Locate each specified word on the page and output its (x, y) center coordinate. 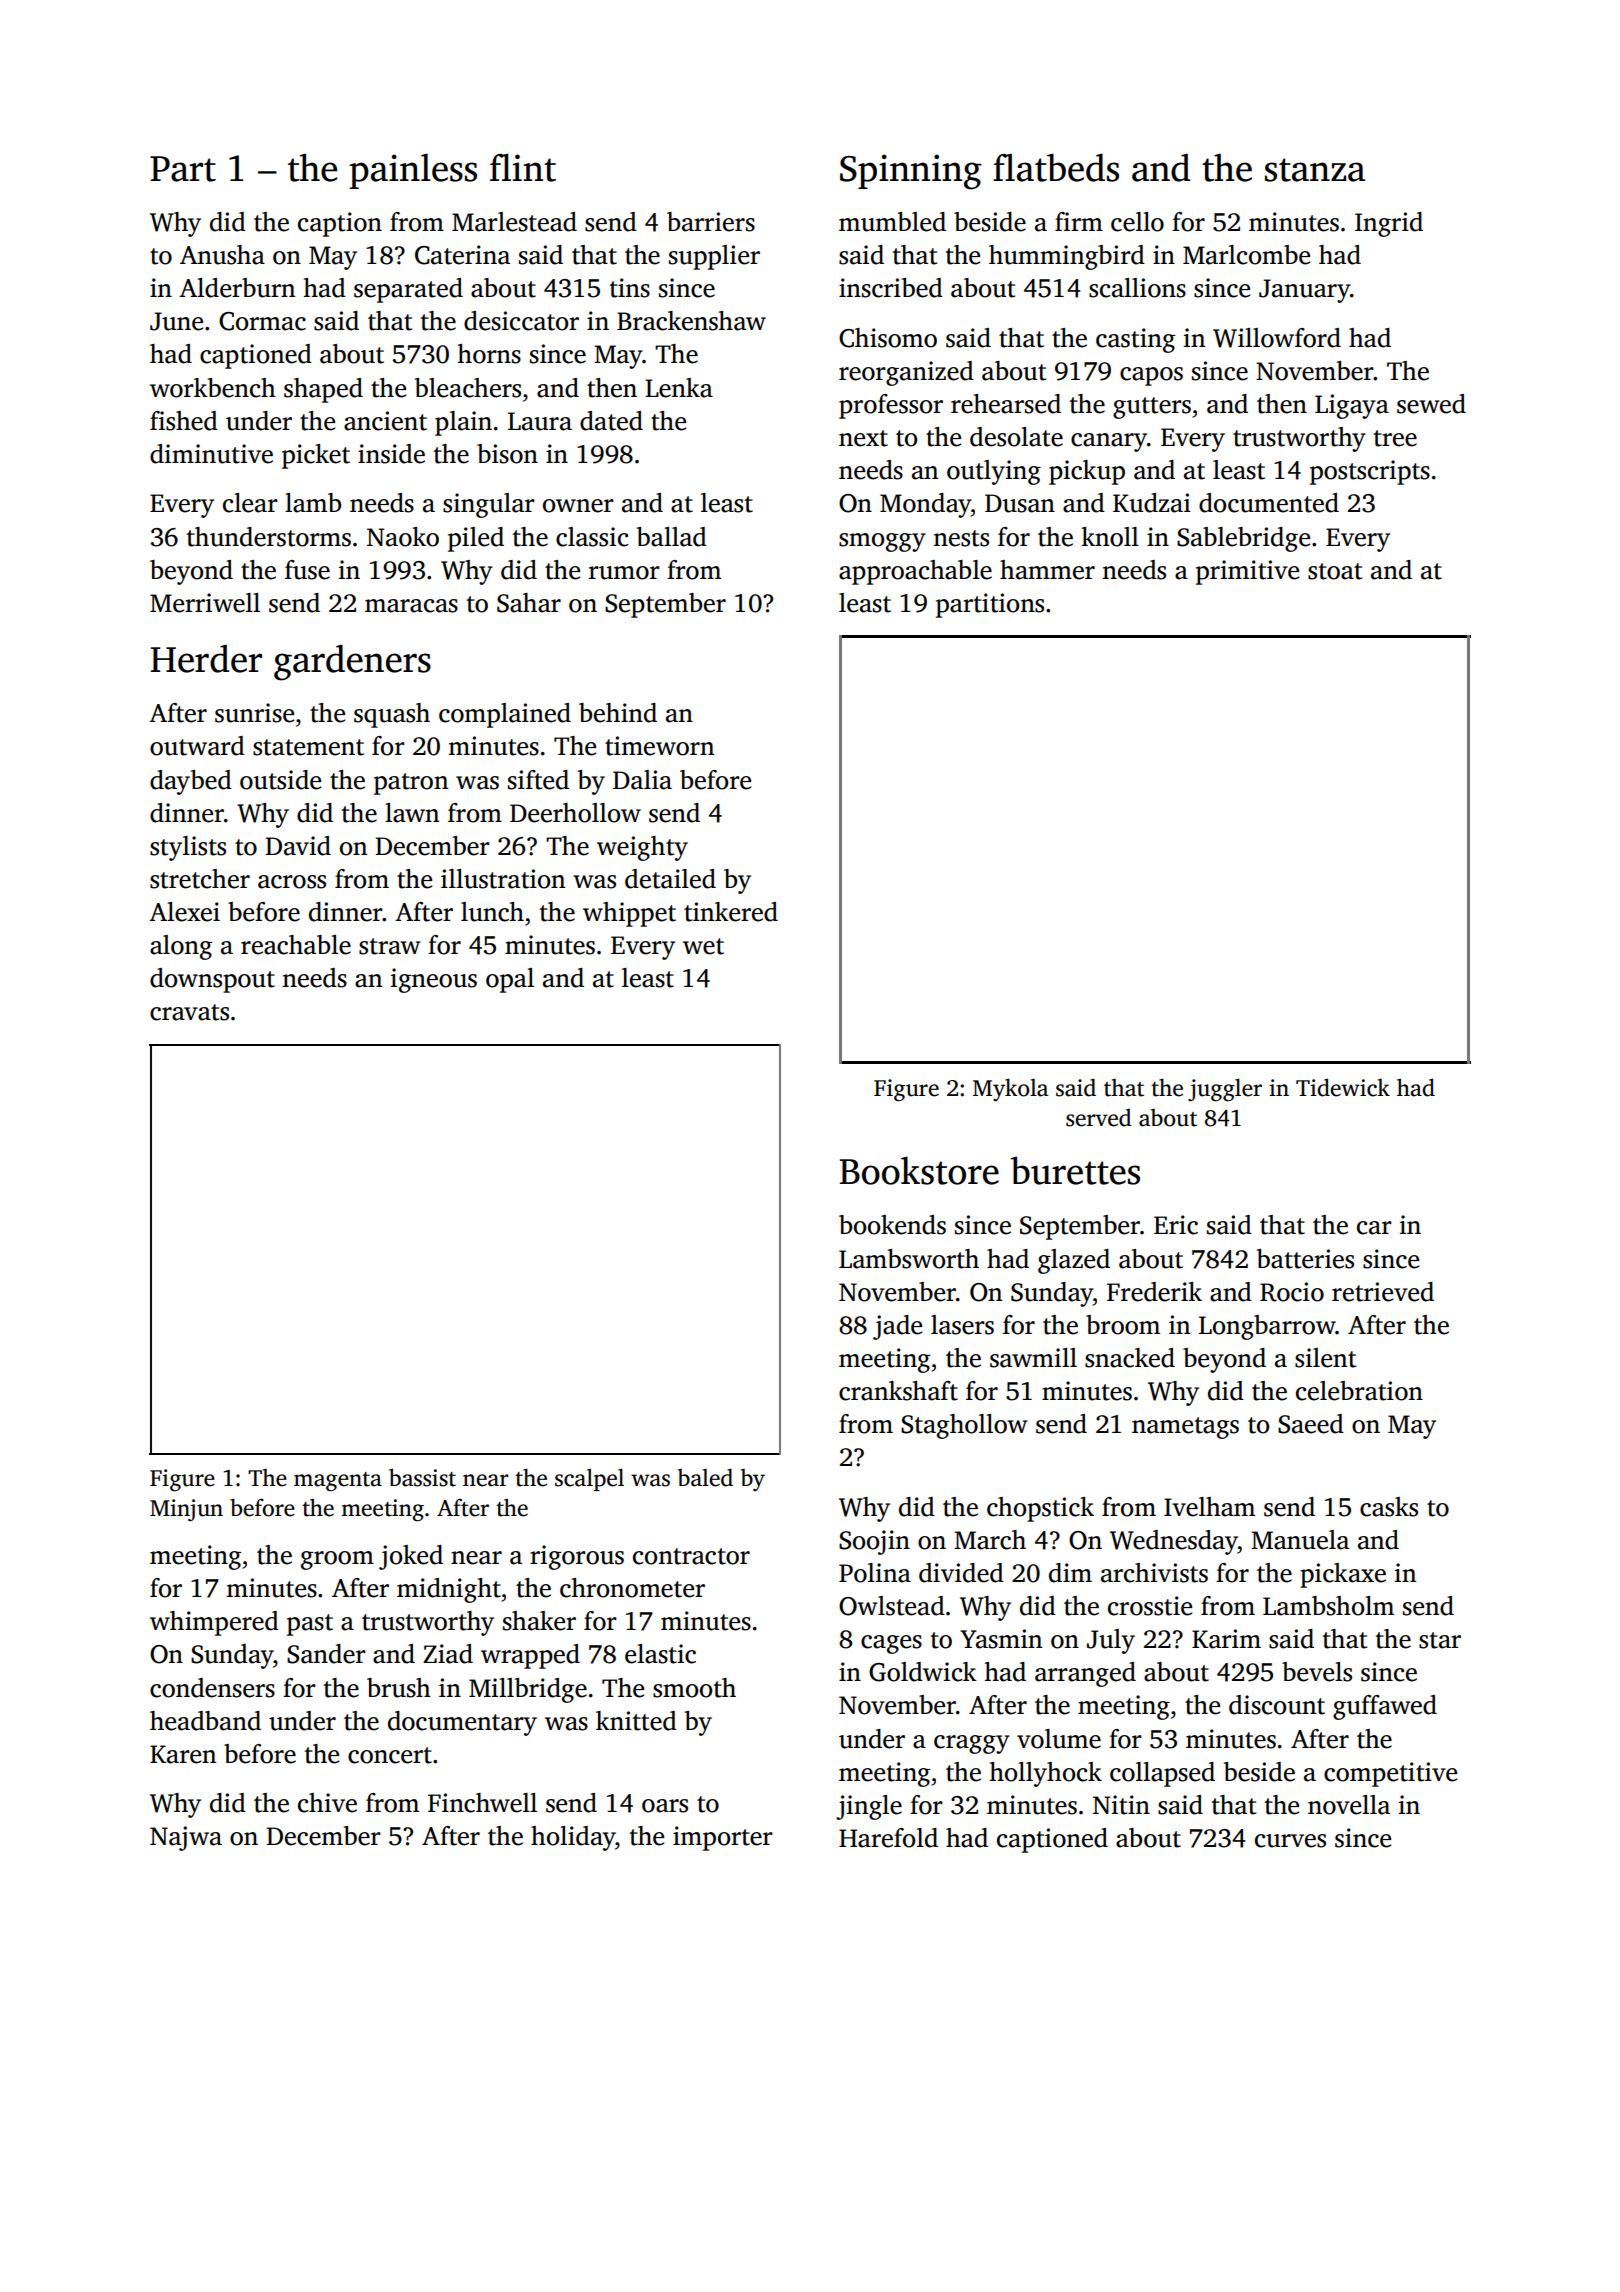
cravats (189, 1012)
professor (891, 406)
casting (1135, 340)
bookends (892, 1225)
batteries (1305, 1259)
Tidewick (1343, 1087)
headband (205, 1721)
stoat (1335, 571)
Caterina (462, 255)
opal (510, 980)
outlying (994, 472)
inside (391, 454)
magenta (338, 1482)
